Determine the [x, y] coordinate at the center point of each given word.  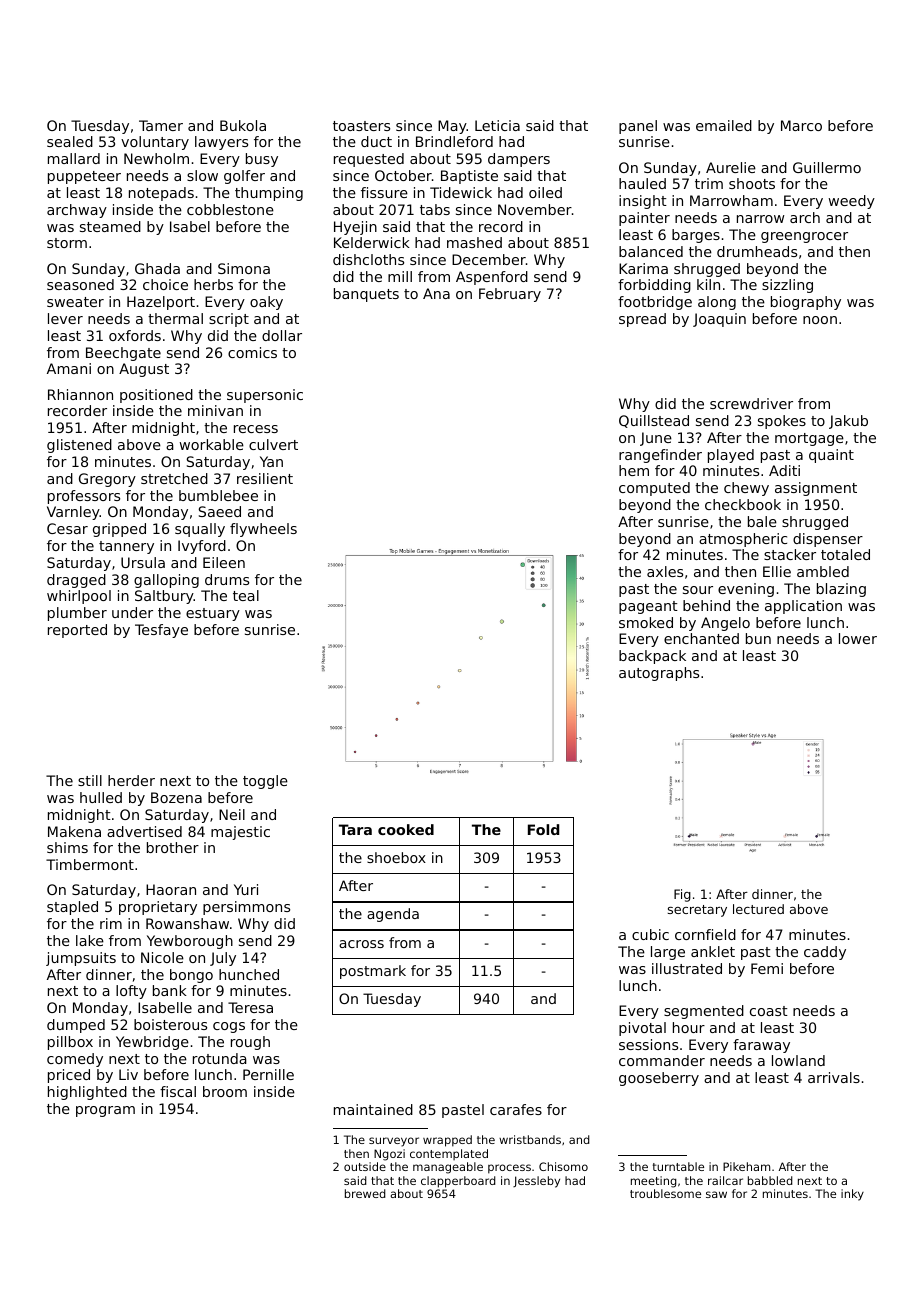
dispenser [828, 540]
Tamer [161, 125]
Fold [543, 829]
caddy [825, 953]
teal [246, 595]
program [105, 1111]
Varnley [73, 513]
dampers [519, 160]
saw [716, 1194]
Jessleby [536, 1182]
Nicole [162, 957]
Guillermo [827, 167]
